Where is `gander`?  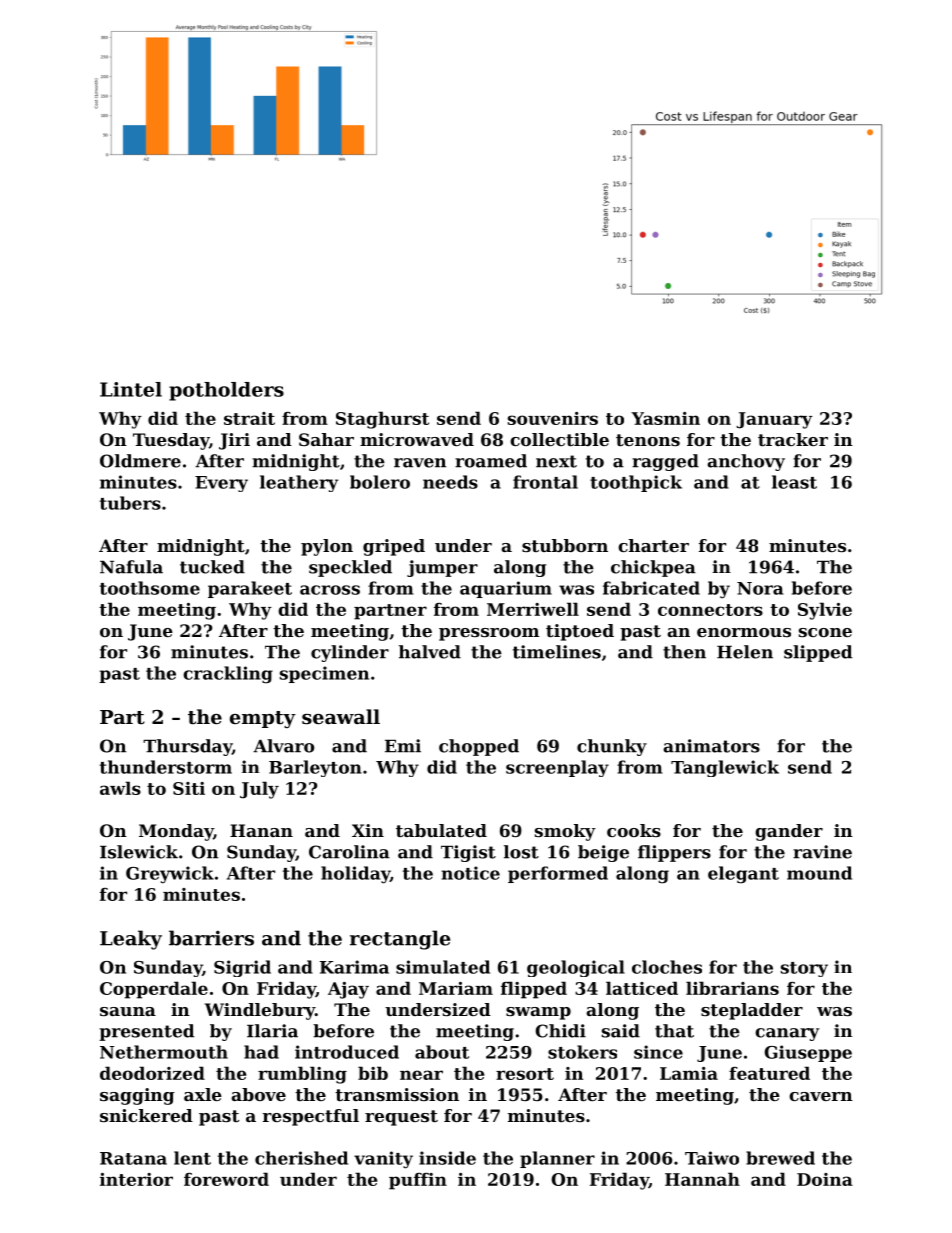 gander is located at coordinates (789, 832).
